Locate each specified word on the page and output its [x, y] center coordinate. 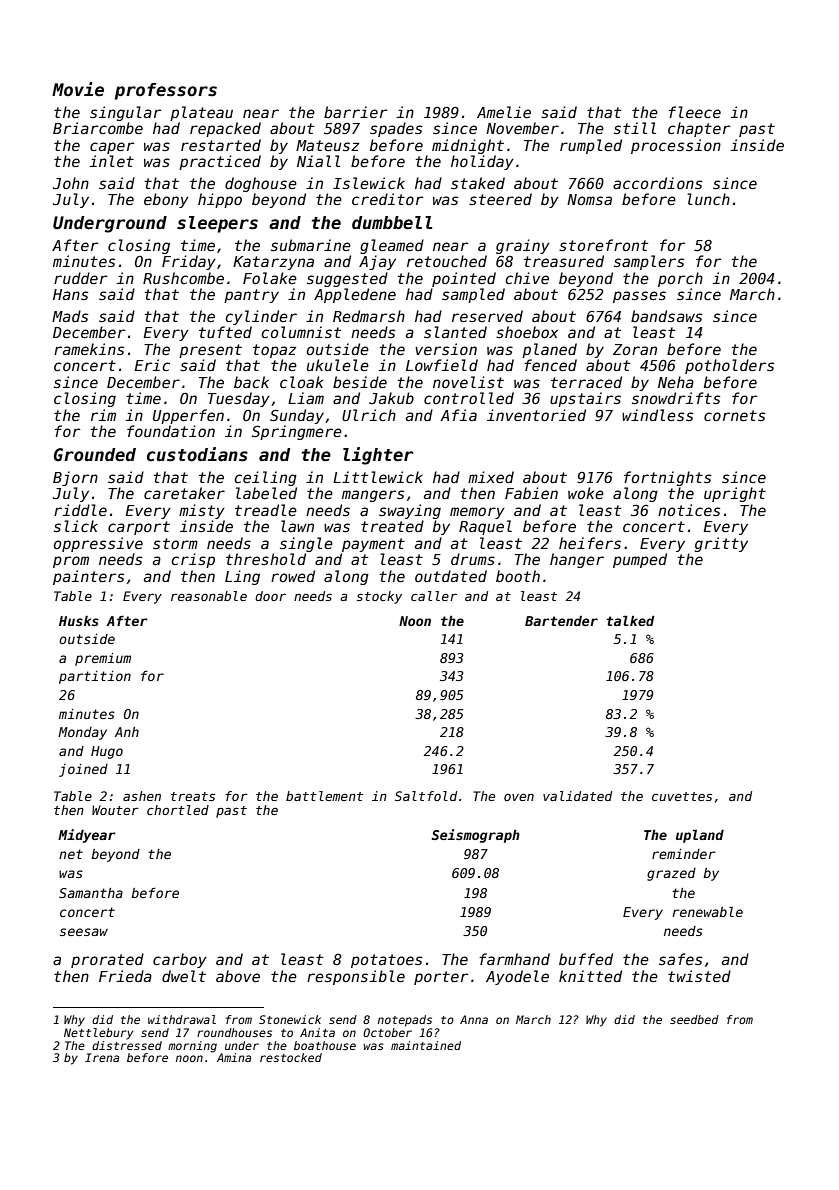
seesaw [84, 932]
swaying [410, 511]
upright [735, 494]
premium [103, 659]
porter [441, 978]
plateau [201, 113]
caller [434, 596]
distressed [127, 1045]
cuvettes [682, 796]
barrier [356, 112]
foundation [171, 431]
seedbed [694, 1019]
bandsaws [666, 316]
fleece [695, 112]
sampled [473, 295]
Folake [270, 278]
